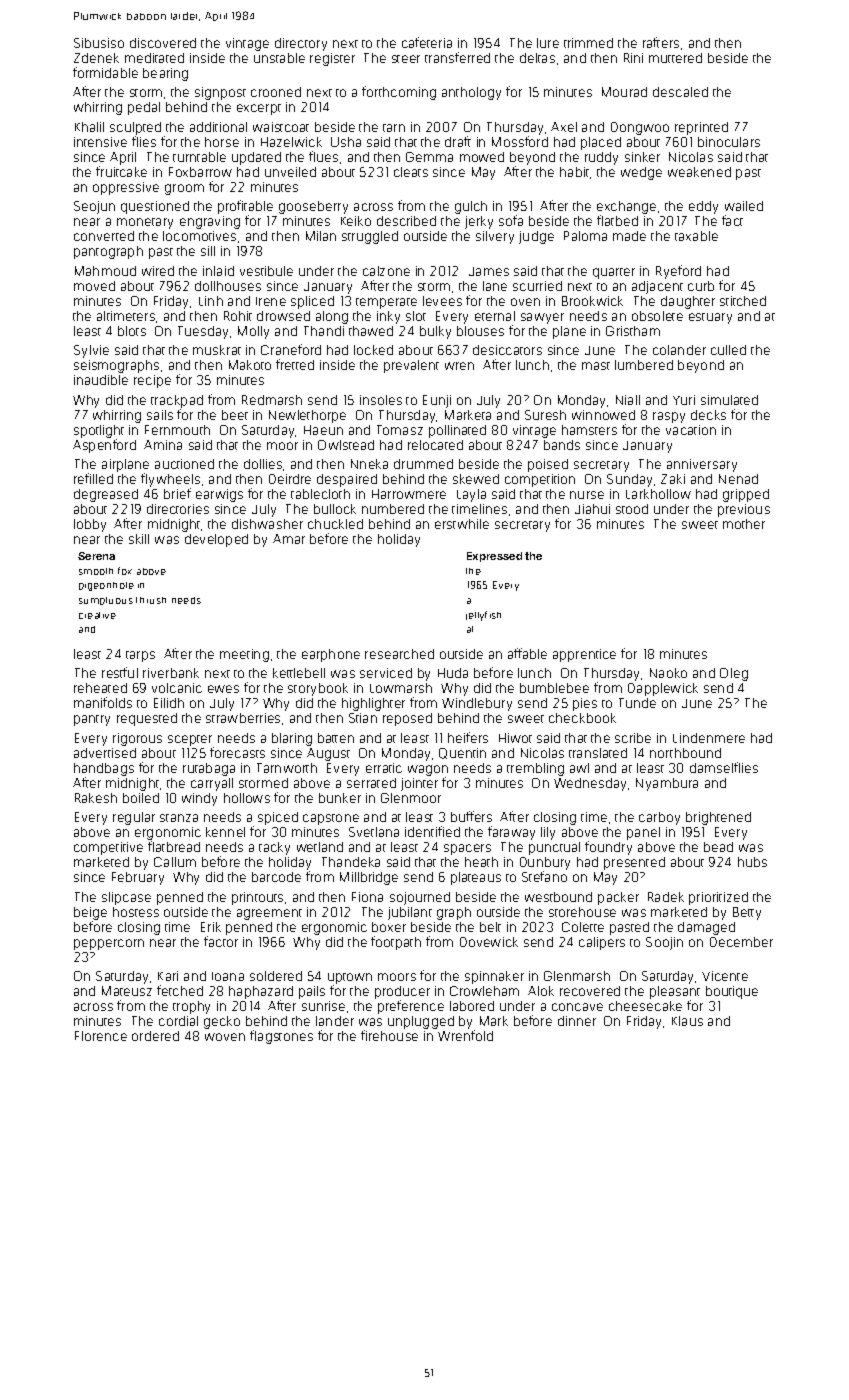 The width and height of the screenshot is (849, 1400). Describe the element at coordinates (494, 557) in the screenshot. I see `Expressed` at that location.
